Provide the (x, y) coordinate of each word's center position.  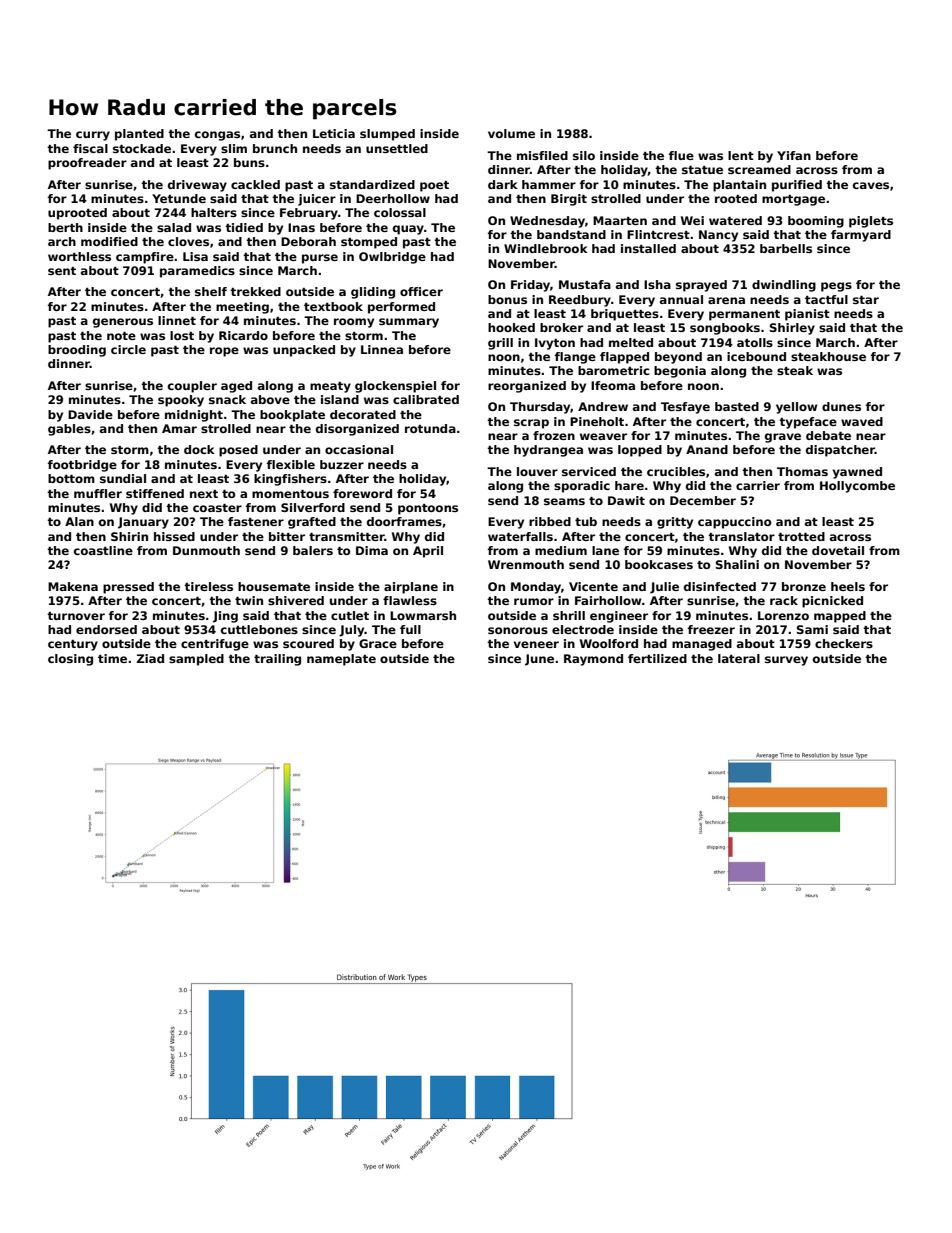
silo (584, 155)
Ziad (150, 658)
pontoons (428, 509)
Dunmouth (206, 550)
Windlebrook (546, 248)
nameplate (341, 660)
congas (217, 136)
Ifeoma (613, 385)
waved (862, 421)
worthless (79, 256)
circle (128, 349)
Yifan (794, 155)
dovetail (838, 550)
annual (681, 299)
